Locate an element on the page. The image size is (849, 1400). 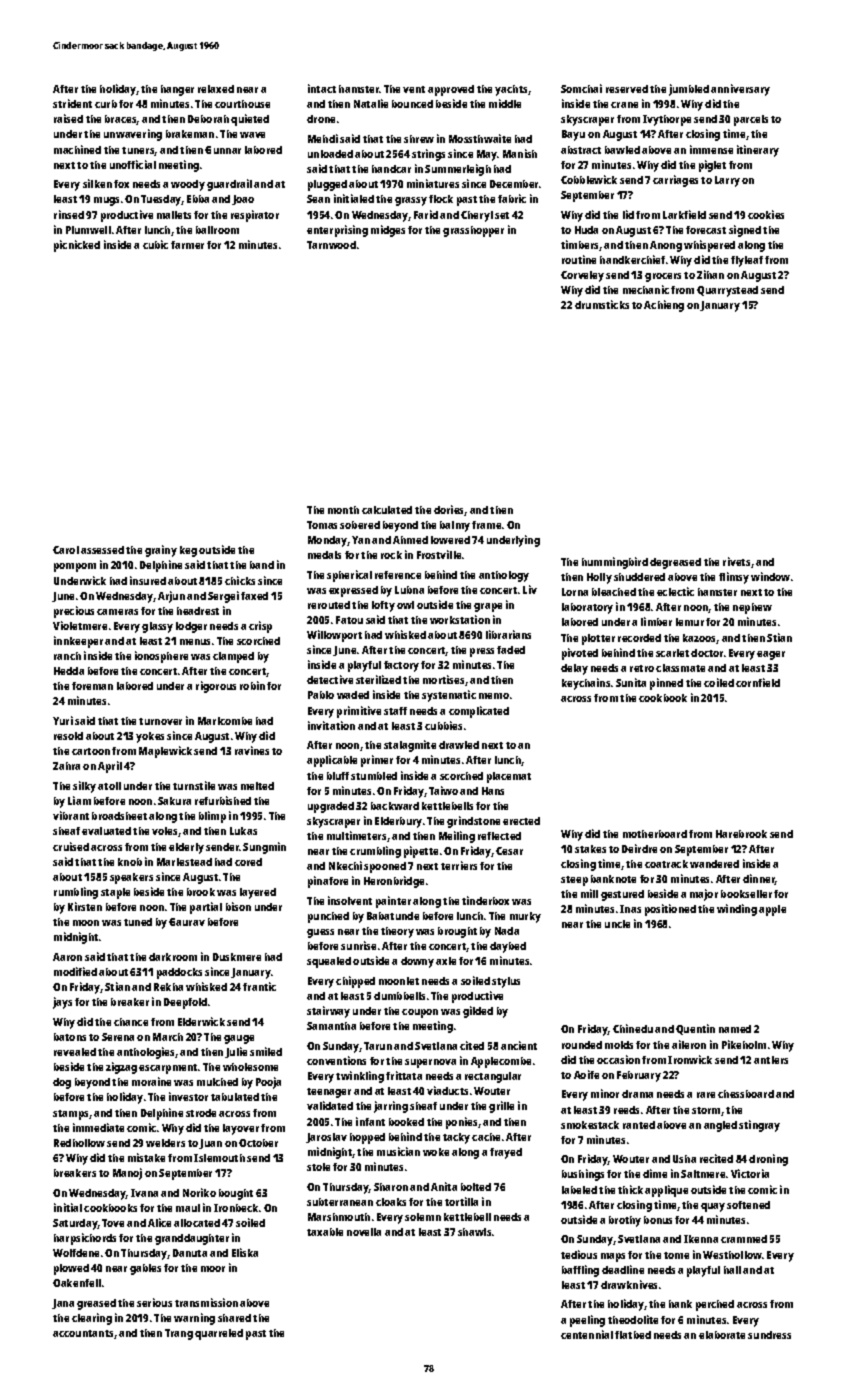
month is located at coordinates (343, 510).
